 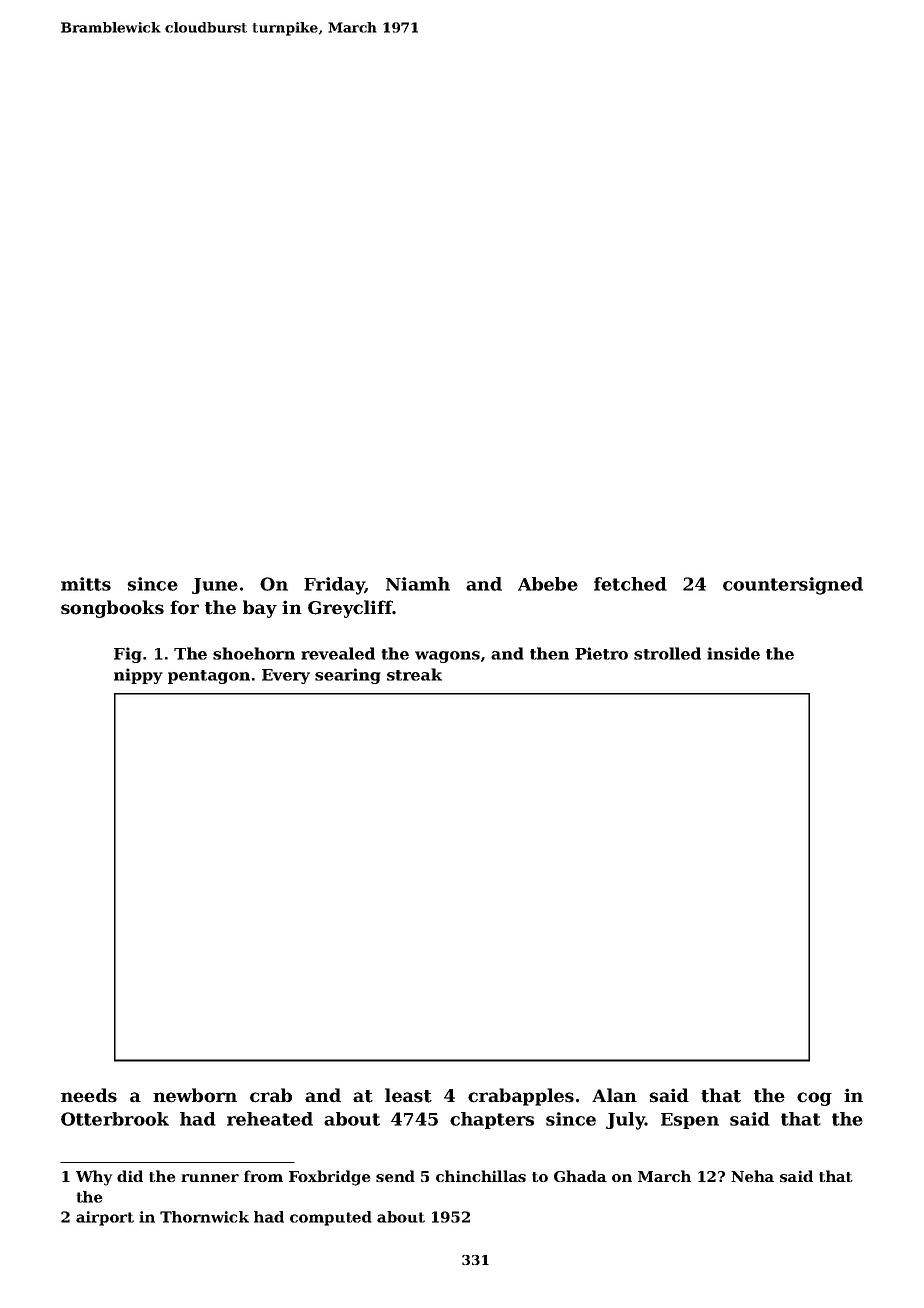 What do you see at coordinates (210, 1178) in the screenshot?
I see `runner` at bounding box center [210, 1178].
